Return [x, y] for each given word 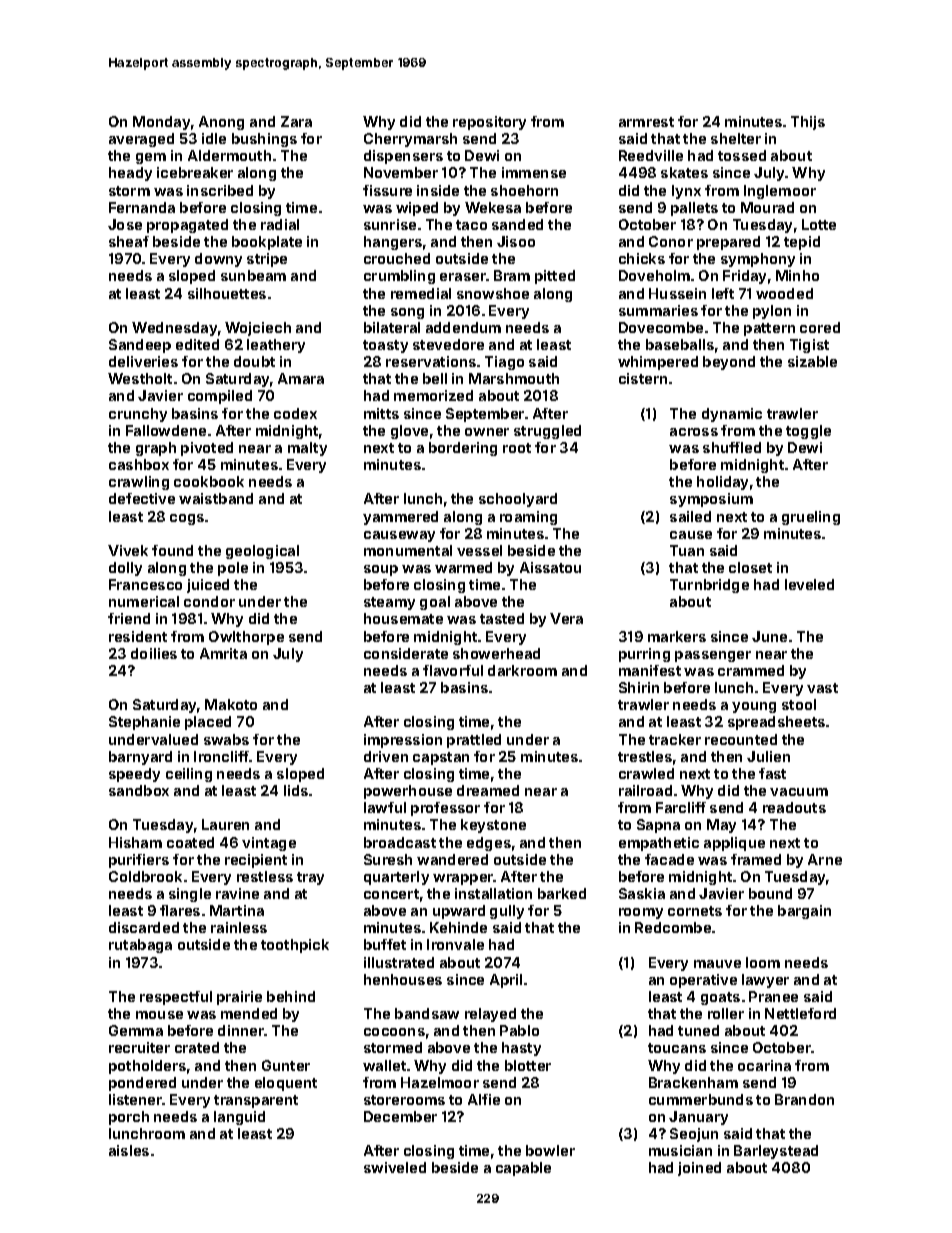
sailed [690, 516]
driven [386, 756]
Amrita [223, 653]
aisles [129, 1150]
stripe [267, 260]
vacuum [799, 792]
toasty [385, 346]
